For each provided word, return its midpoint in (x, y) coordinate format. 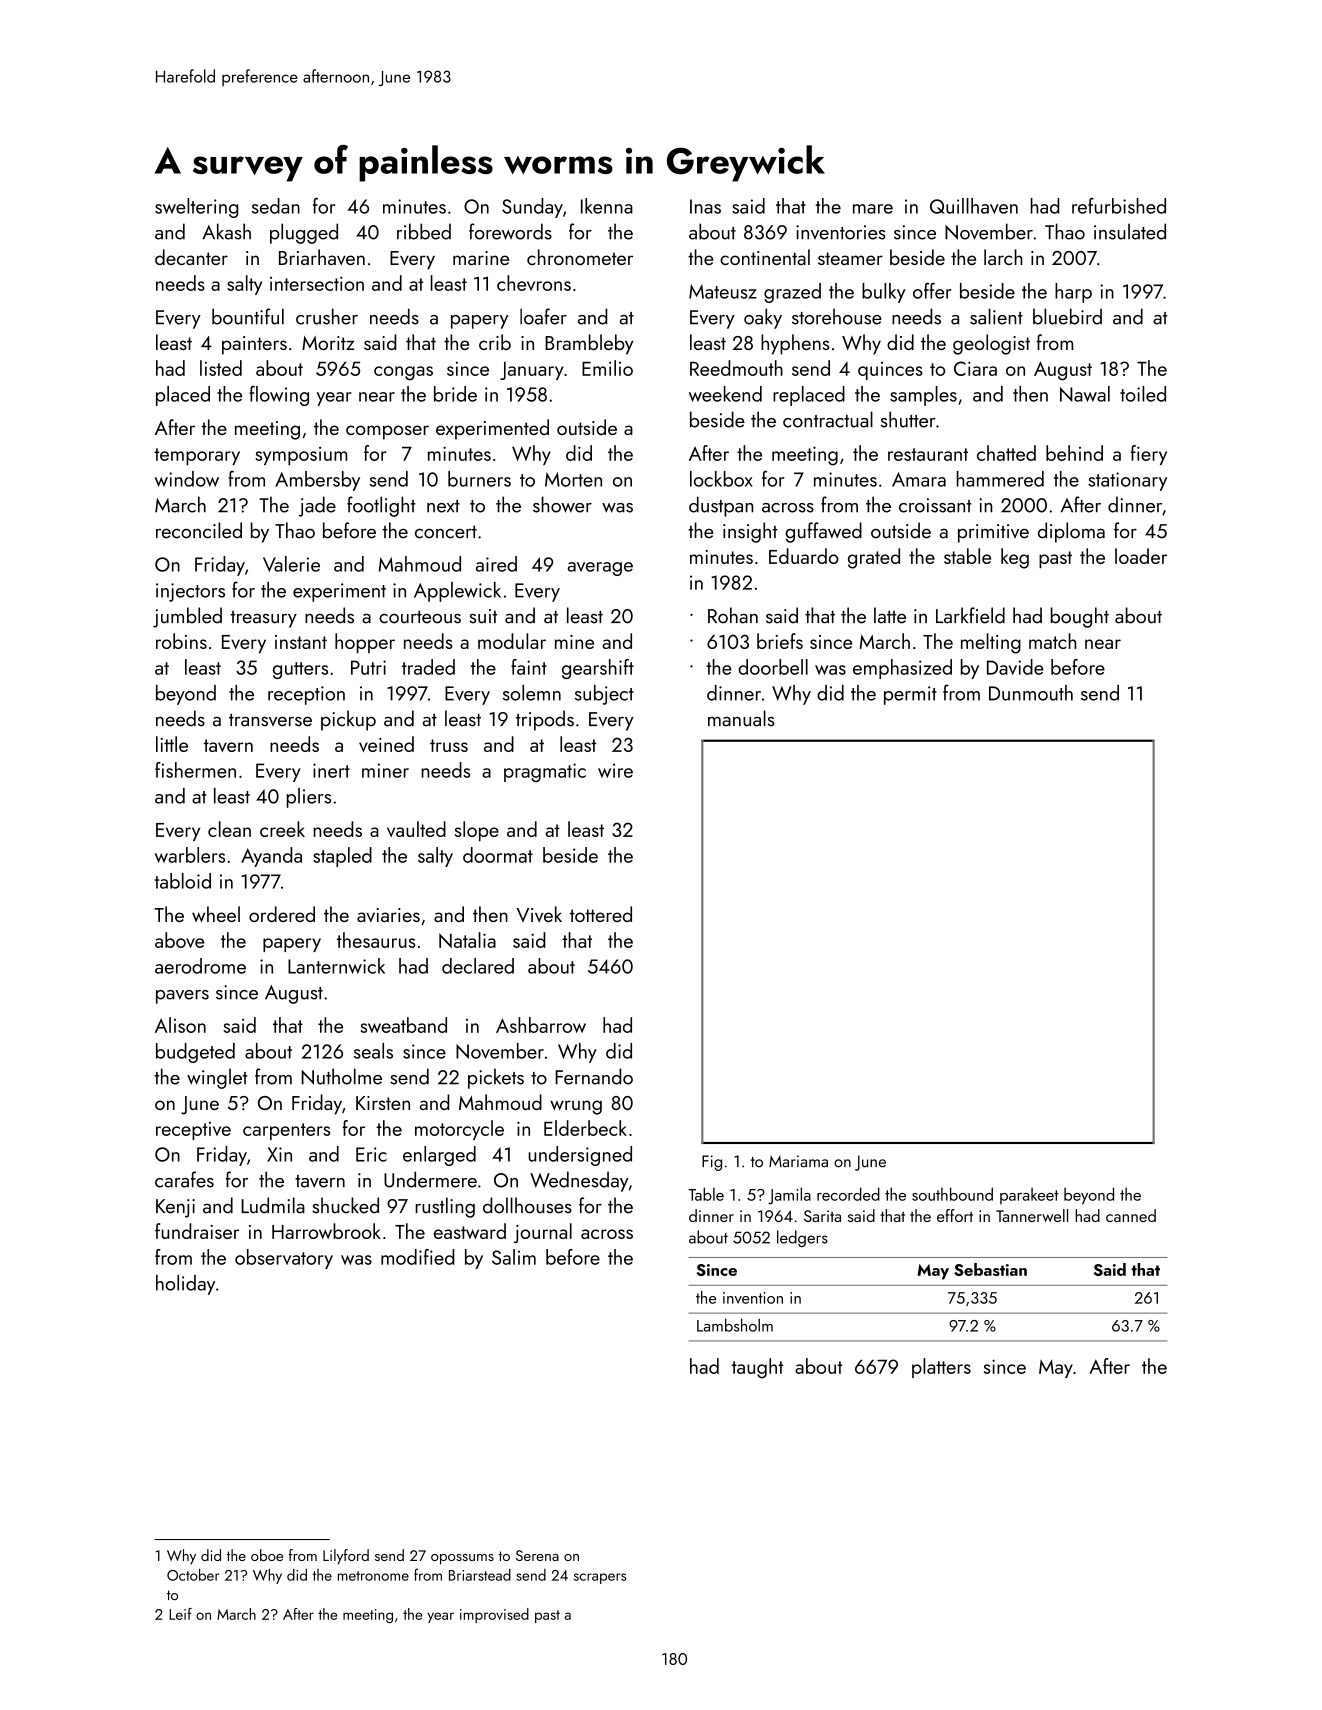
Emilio (607, 368)
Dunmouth (1031, 693)
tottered (601, 914)
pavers (182, 997)
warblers (190, 855)
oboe (267, 1555)
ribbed (424, 231)
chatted (1006, 453)
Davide (1015, 667)
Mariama (798, 1161)
